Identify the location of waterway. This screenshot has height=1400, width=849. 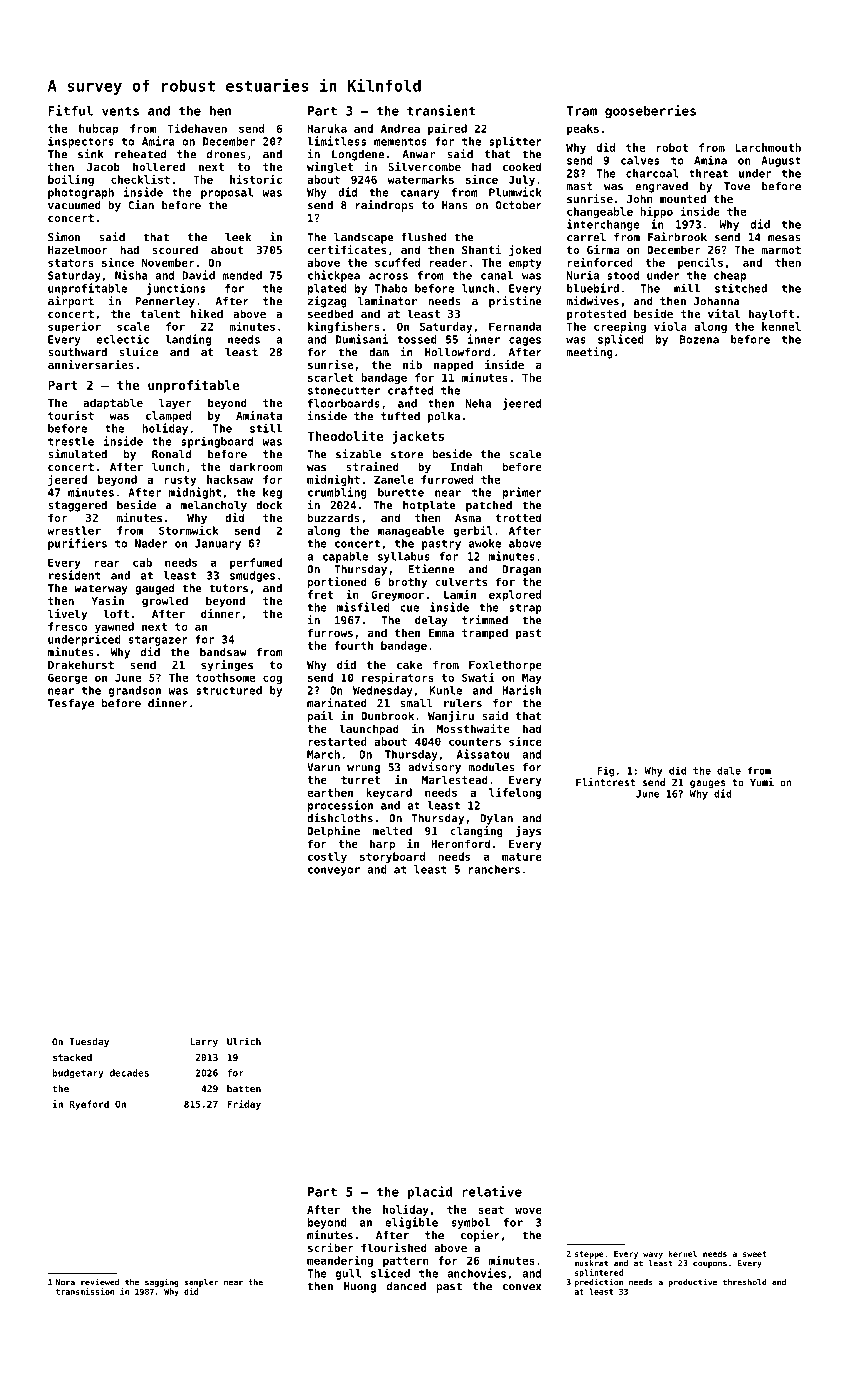
(101, 589).
